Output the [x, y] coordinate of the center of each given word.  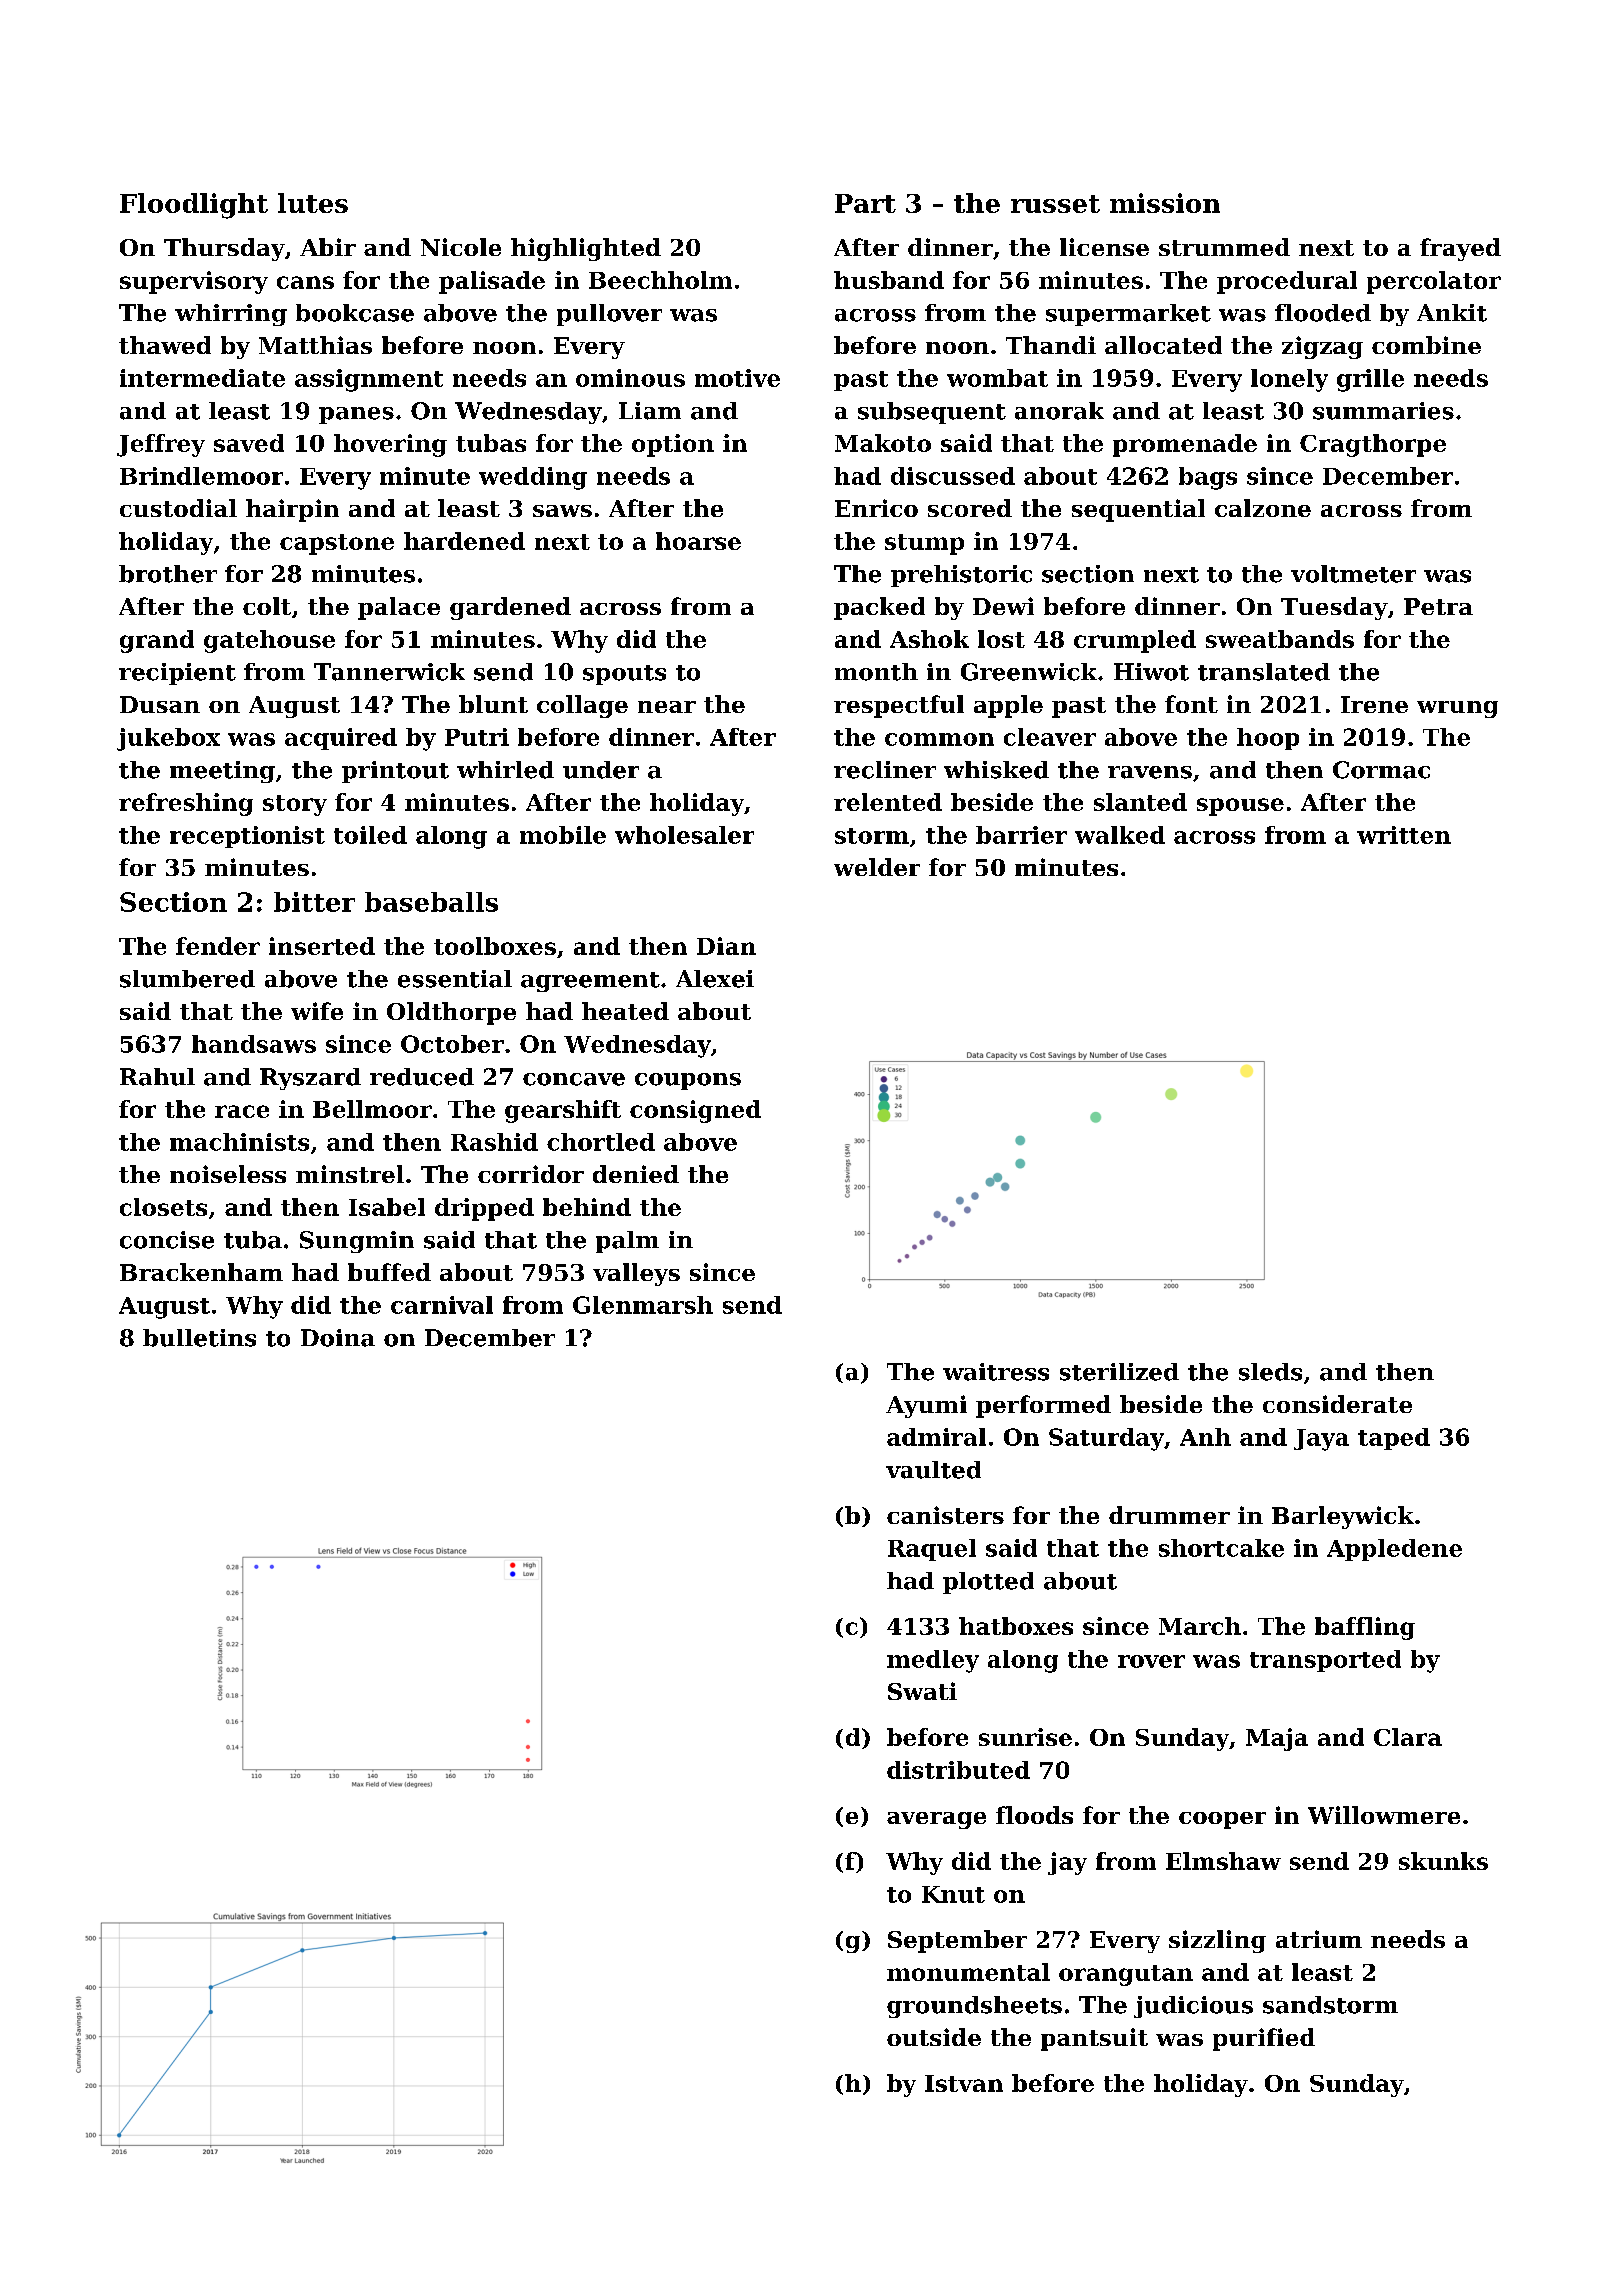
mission [1165, 203]
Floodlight [194, 206]
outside [934, 2037]
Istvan [964, 2083]
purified [1264, 2039]
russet [1055, 204]
